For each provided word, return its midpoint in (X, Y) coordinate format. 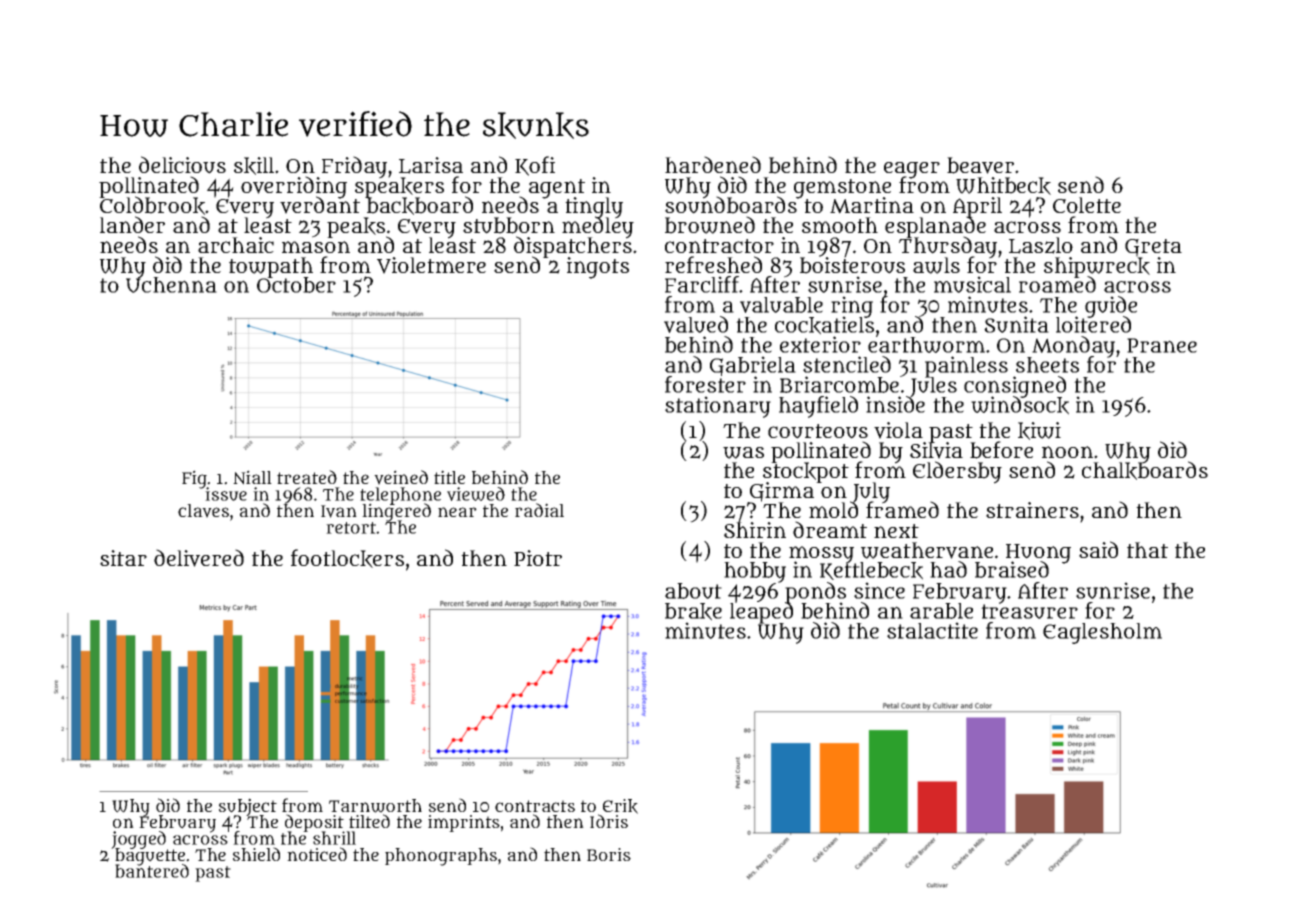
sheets (1047, 365)
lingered (396, 512)
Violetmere (431, 265)
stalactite (932, 630)
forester (705, 384)
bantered (152, 871)
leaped (761, 613)
